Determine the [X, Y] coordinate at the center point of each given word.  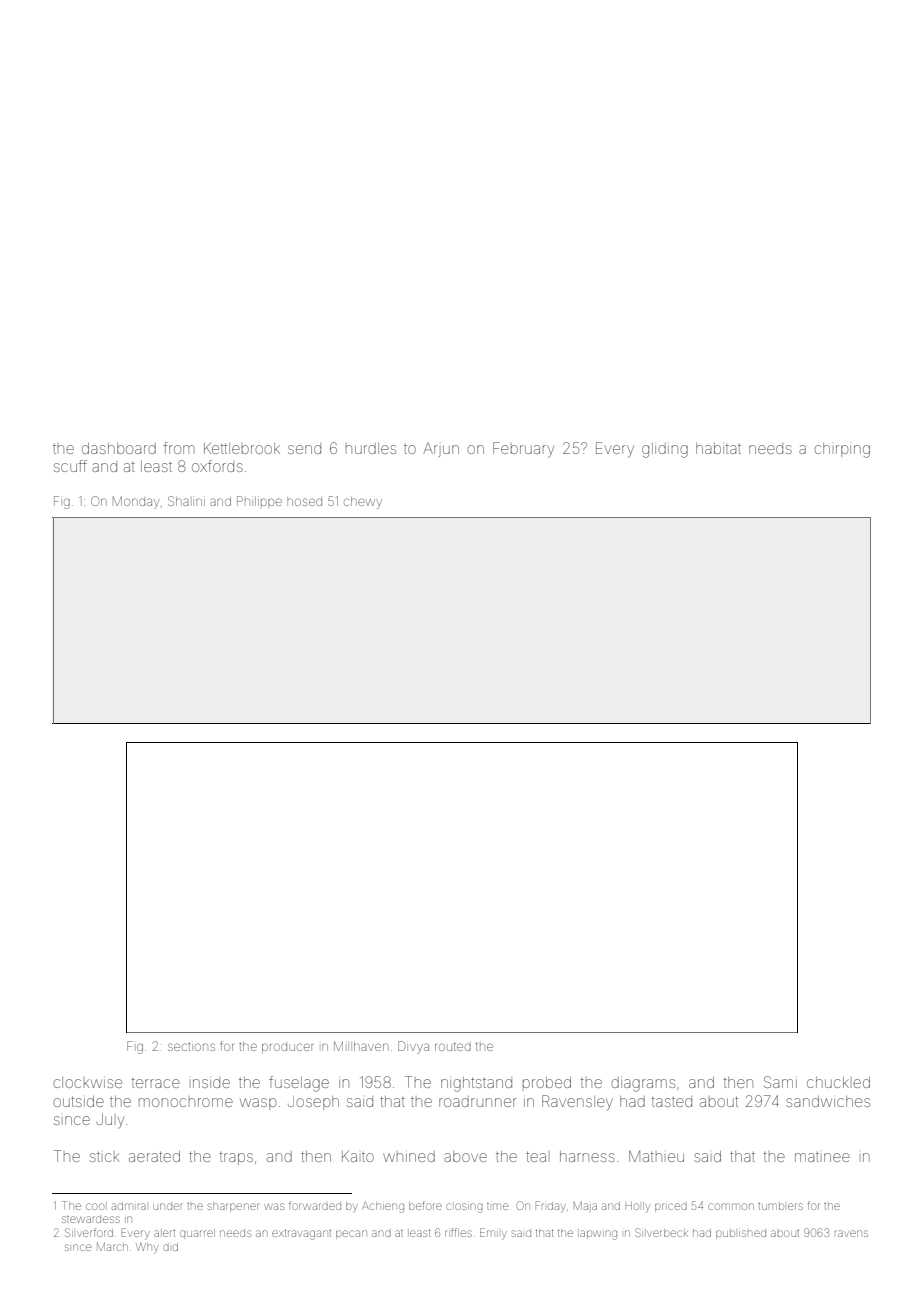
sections [191, 1047]
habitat [718, 448]
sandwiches [828, 1101]
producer [287, 1048]
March [112, 1247]
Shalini [186, 501]
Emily [493, 1234]
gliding [665, 450]
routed [453, 1046]
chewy [363, 503]
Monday [136, 502]
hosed [304, 502]
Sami [780, 1082]
